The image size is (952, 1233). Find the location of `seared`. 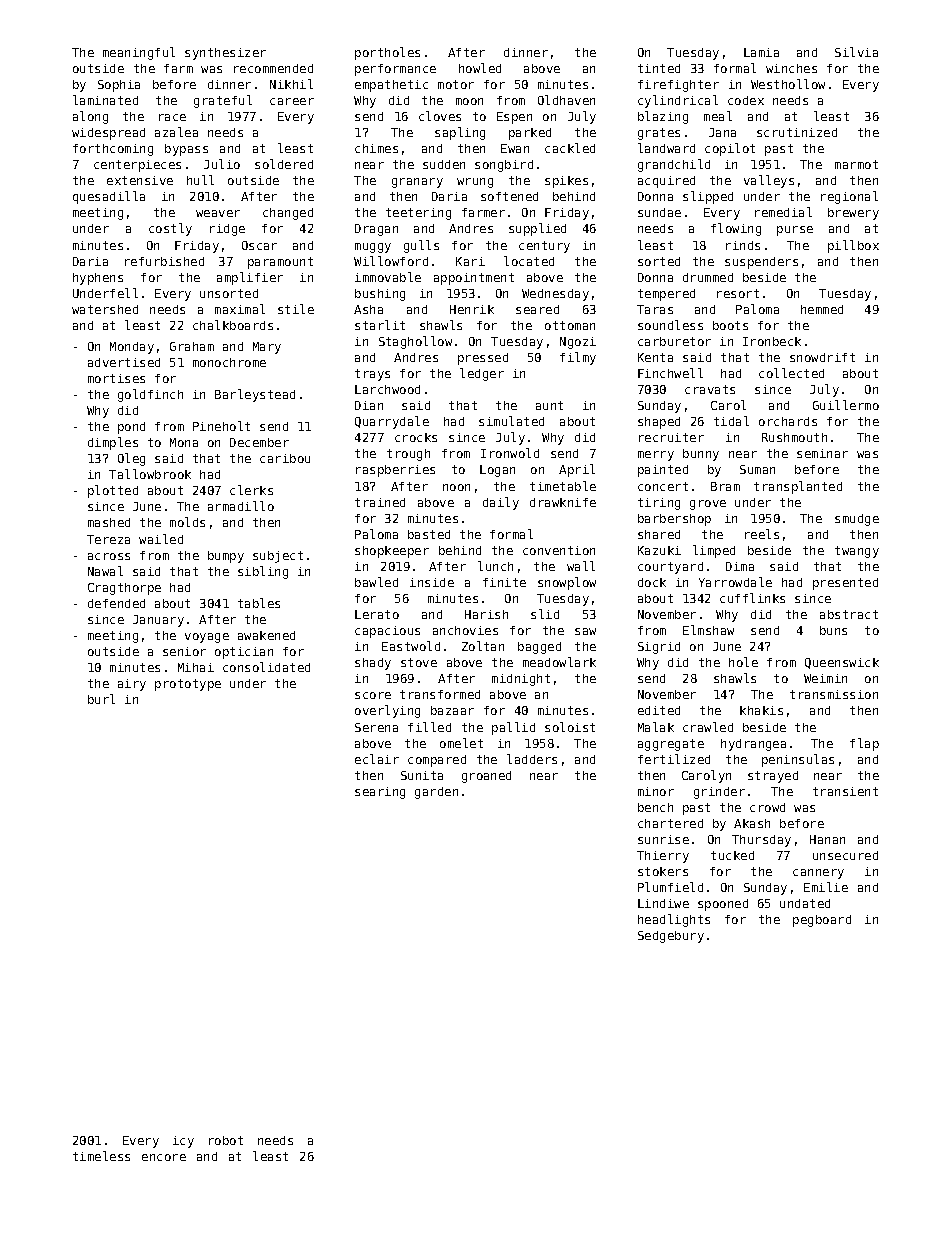

seared is located at coordinates (537, 309).
